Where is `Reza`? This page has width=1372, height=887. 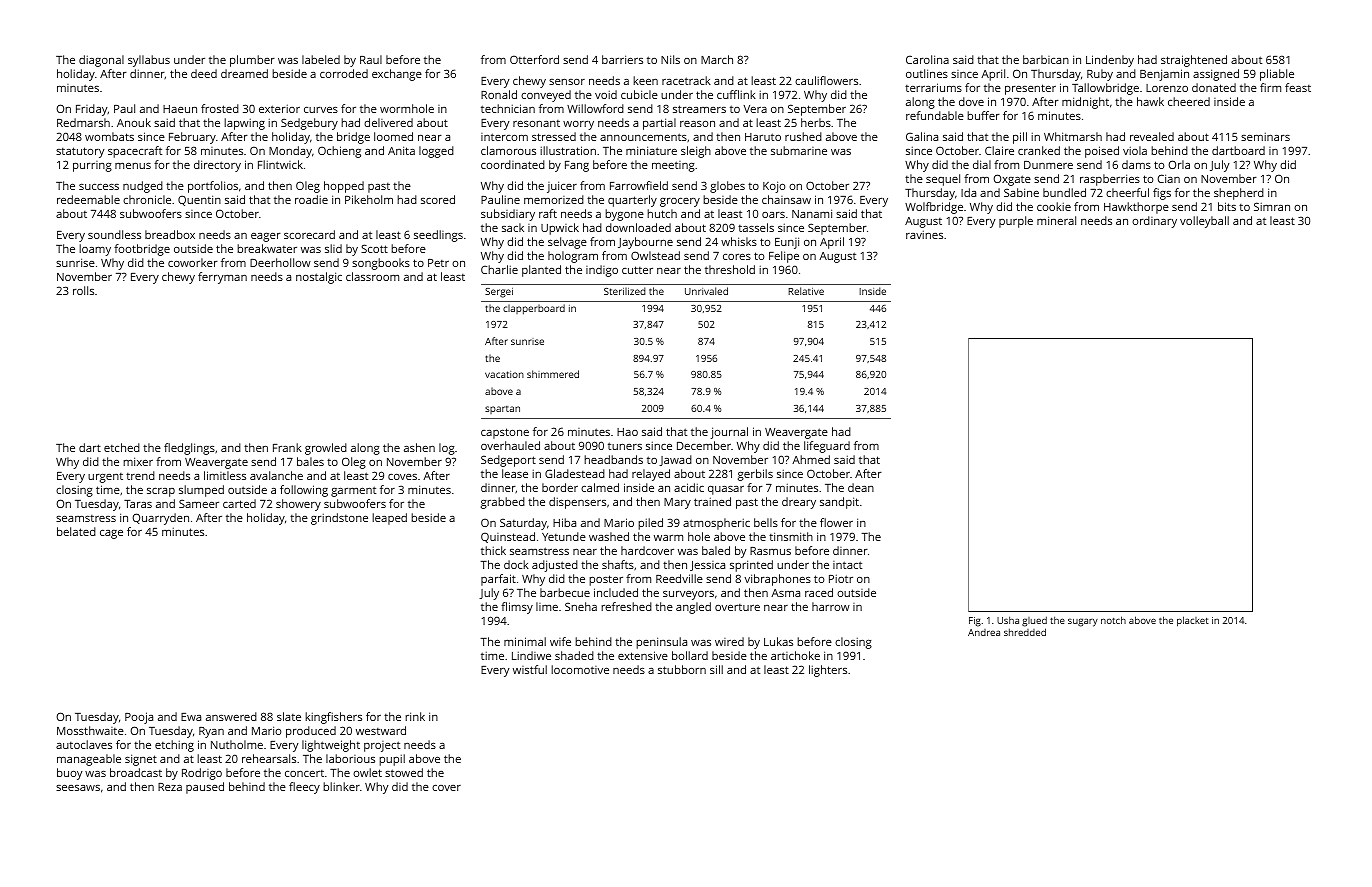
Reza is located at coordinates (170, 787).
